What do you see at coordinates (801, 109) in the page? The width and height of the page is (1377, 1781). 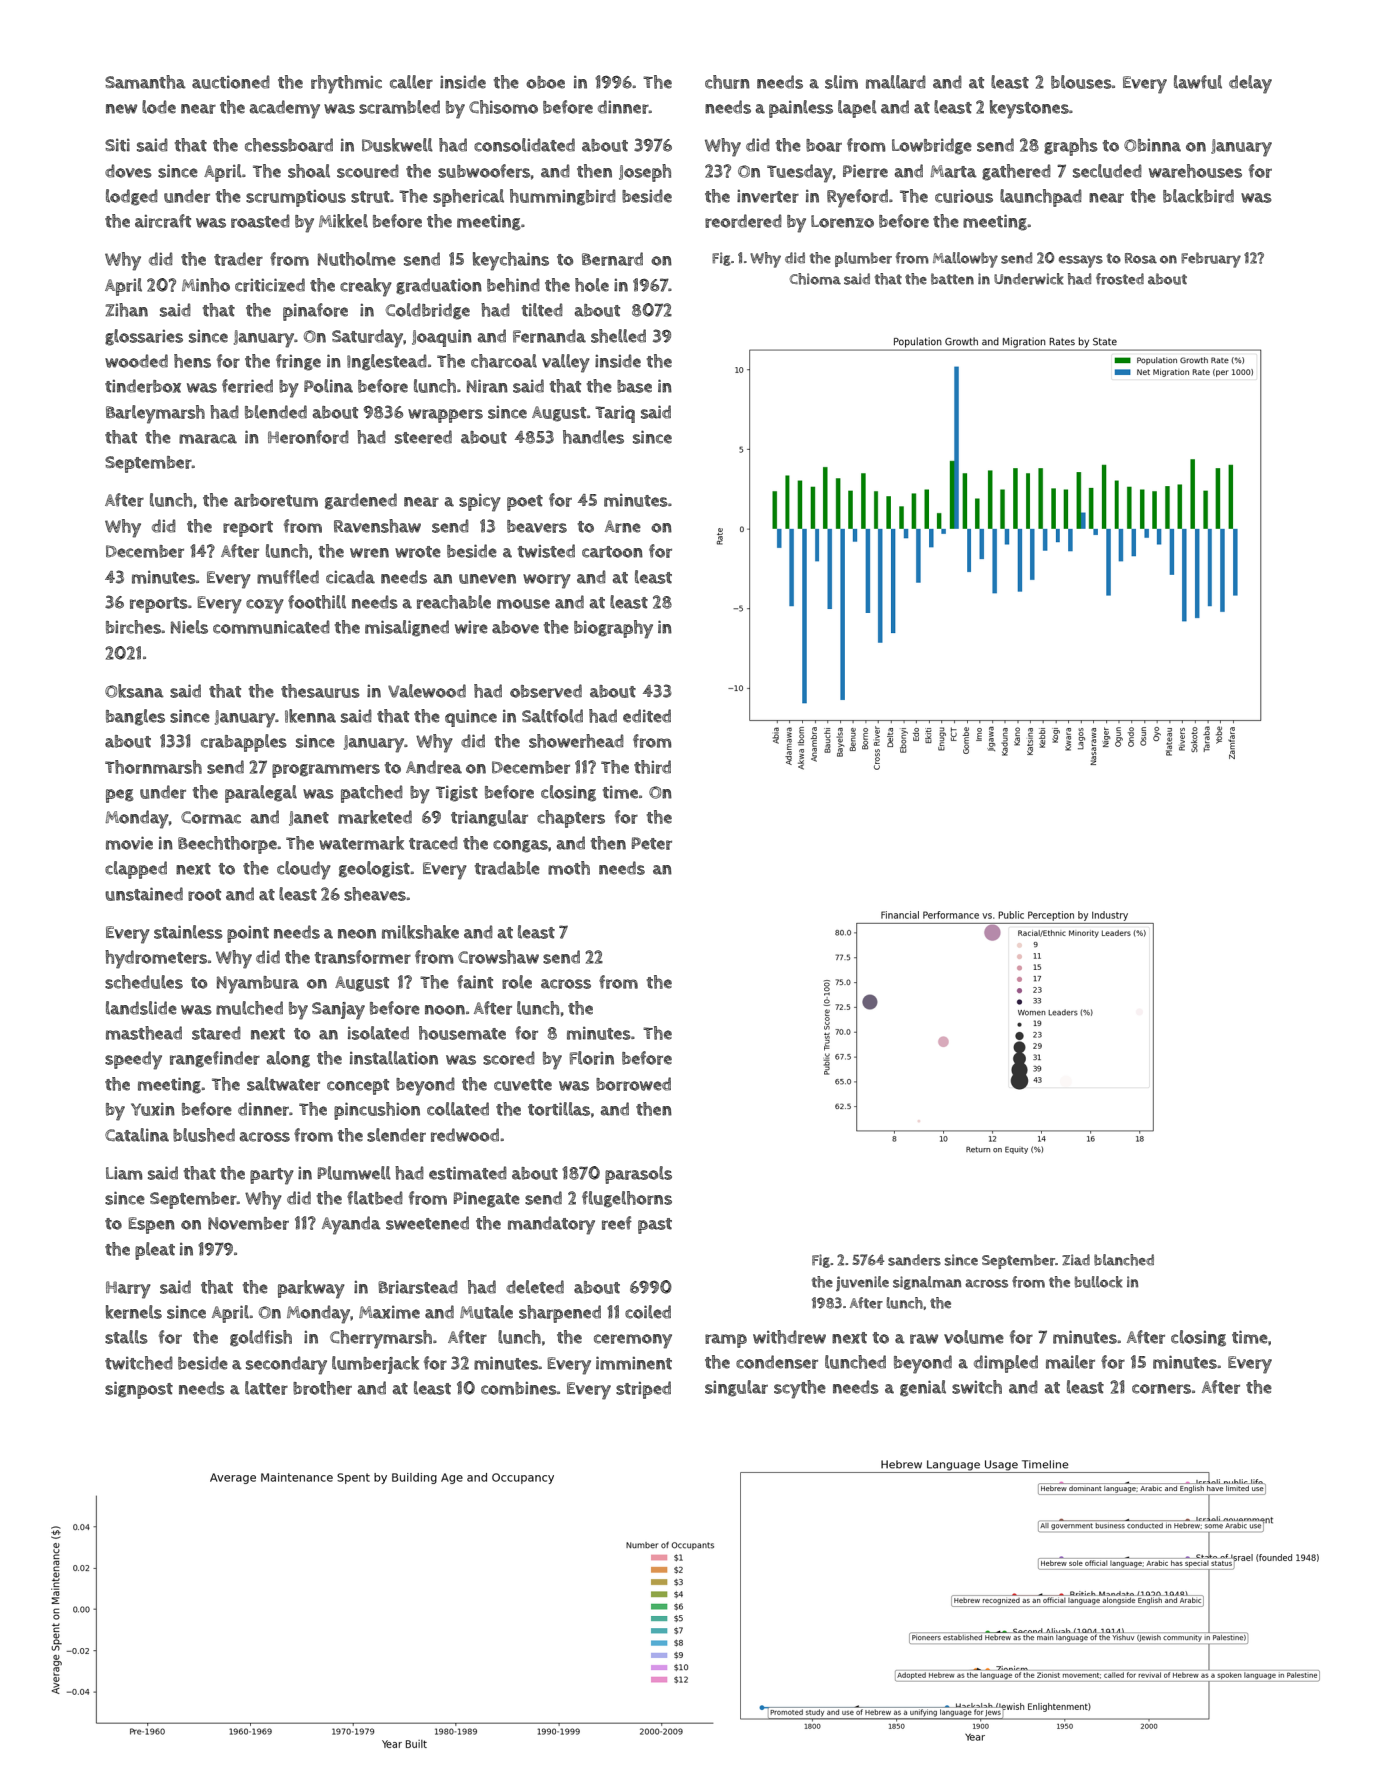 I see `painless` at bounding box center [801, 109].
